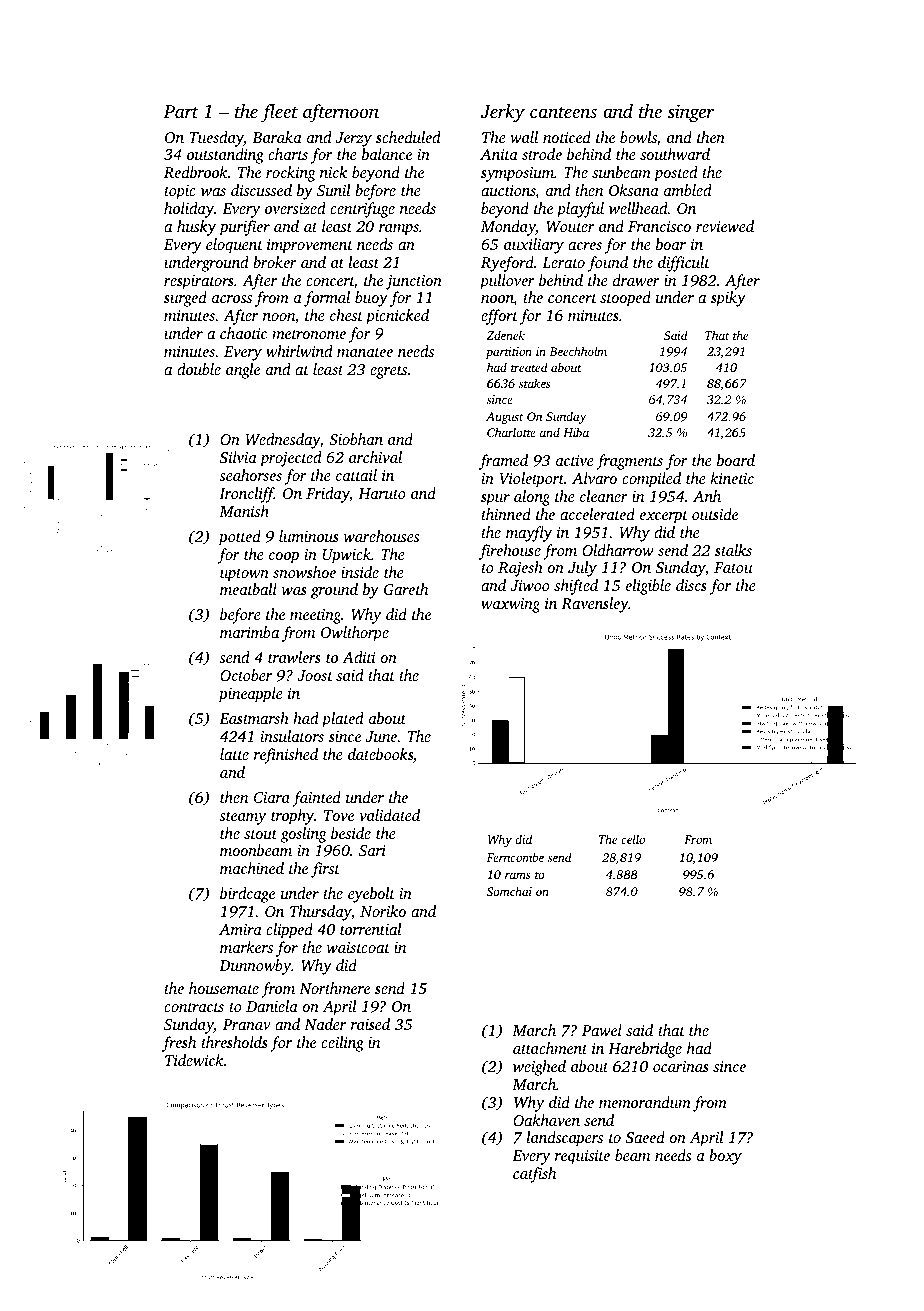 The image size is (924, 1311). What do you see at coordinates (194, 1060) in the screenshot?
I see `Tidewick` at bounding box center [194, 1060].
